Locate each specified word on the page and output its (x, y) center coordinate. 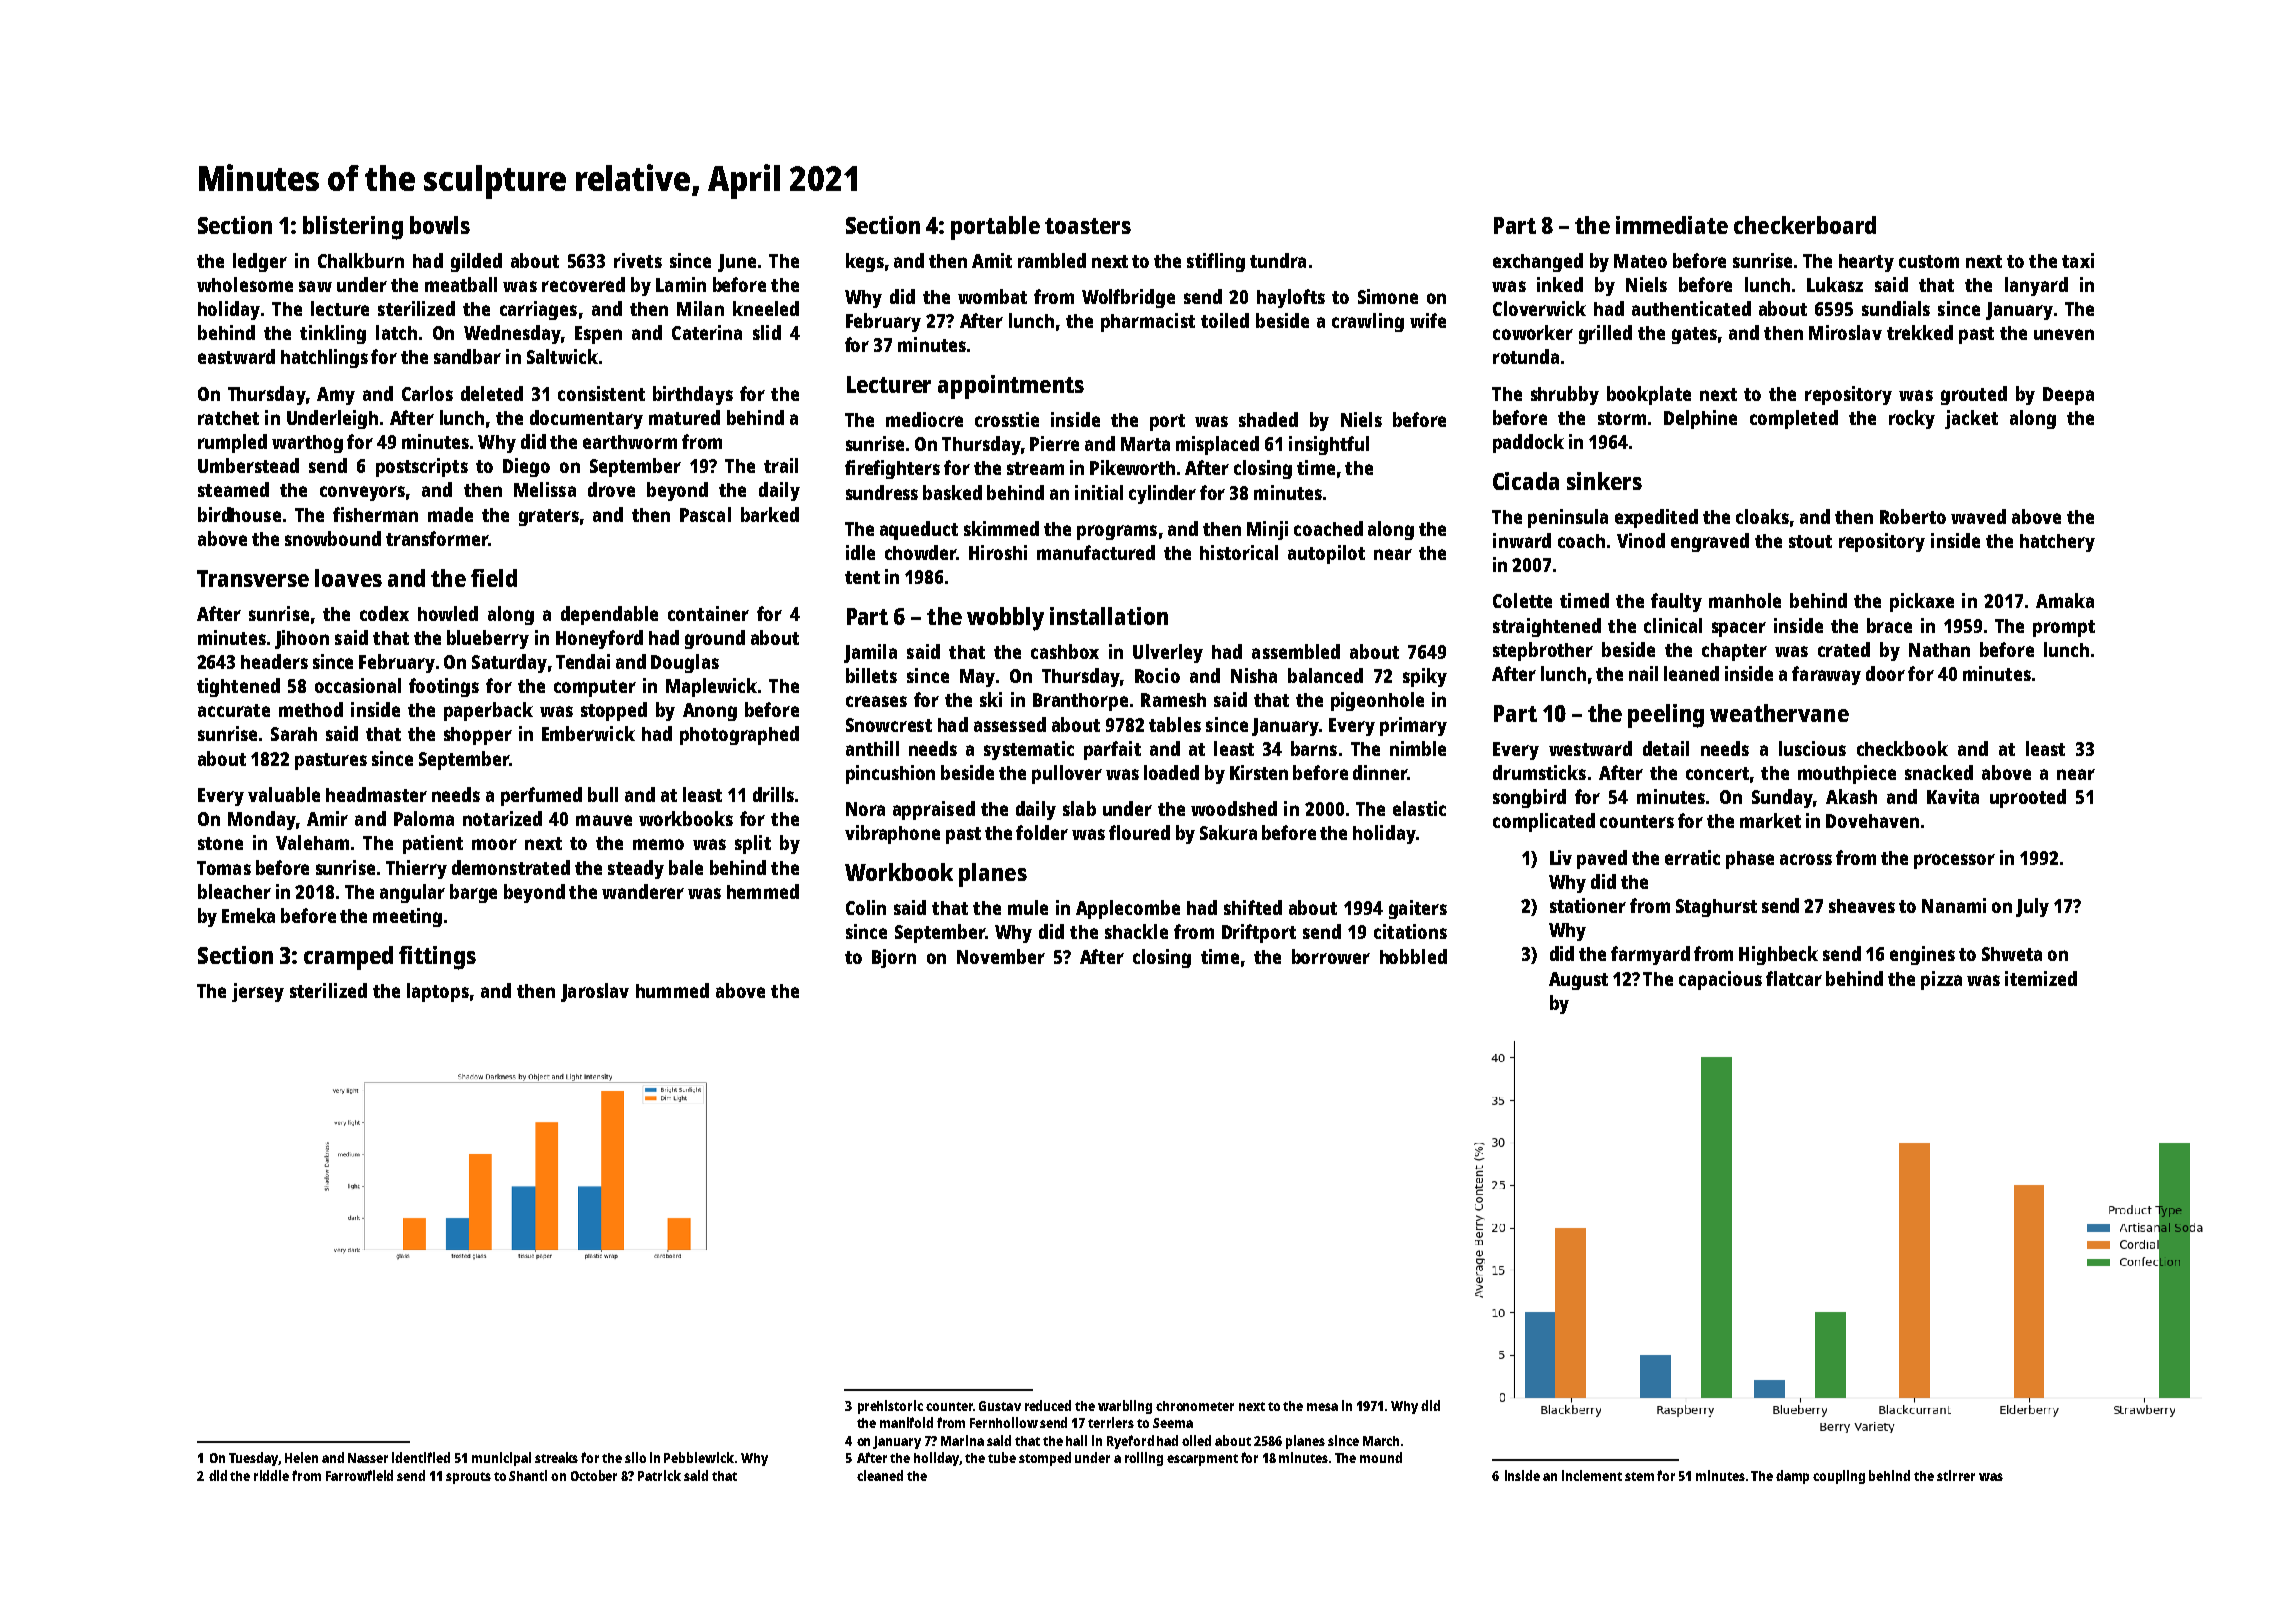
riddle (271, 1475)
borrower (1331, 956)
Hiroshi (998, 552)
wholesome (245, 284)
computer (595, 688)
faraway (1826, 675)
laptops (438, 992)
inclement (1592, 1475)
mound (1381, 1457)
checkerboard (1805, 225)
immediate (1672, 225)
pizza (1941, 980)
